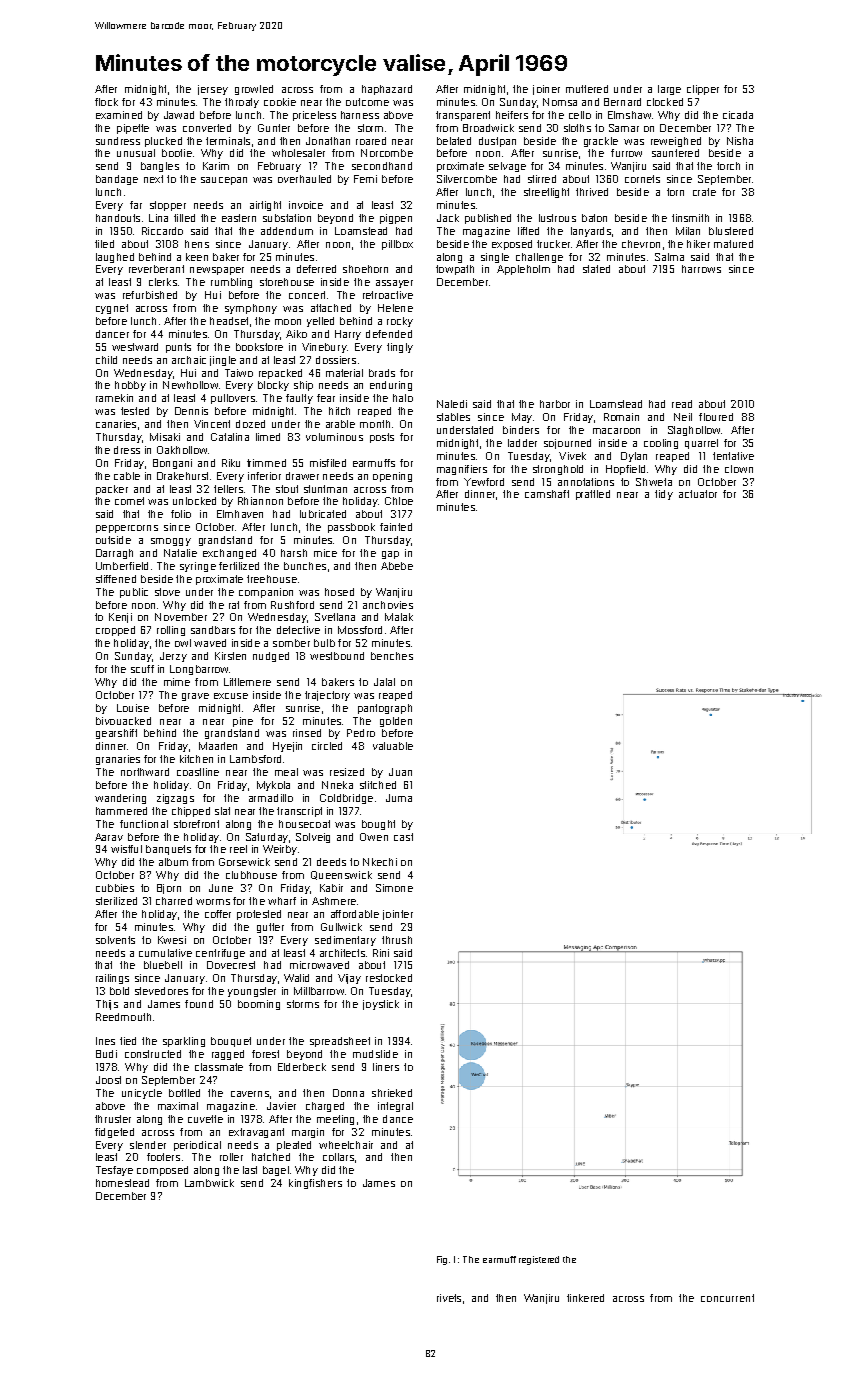 The width and height of the screenshot is (849, 1400). Describe the element at coordinates (122, 1183) in the screenshot. I see `homestead` at that location.
